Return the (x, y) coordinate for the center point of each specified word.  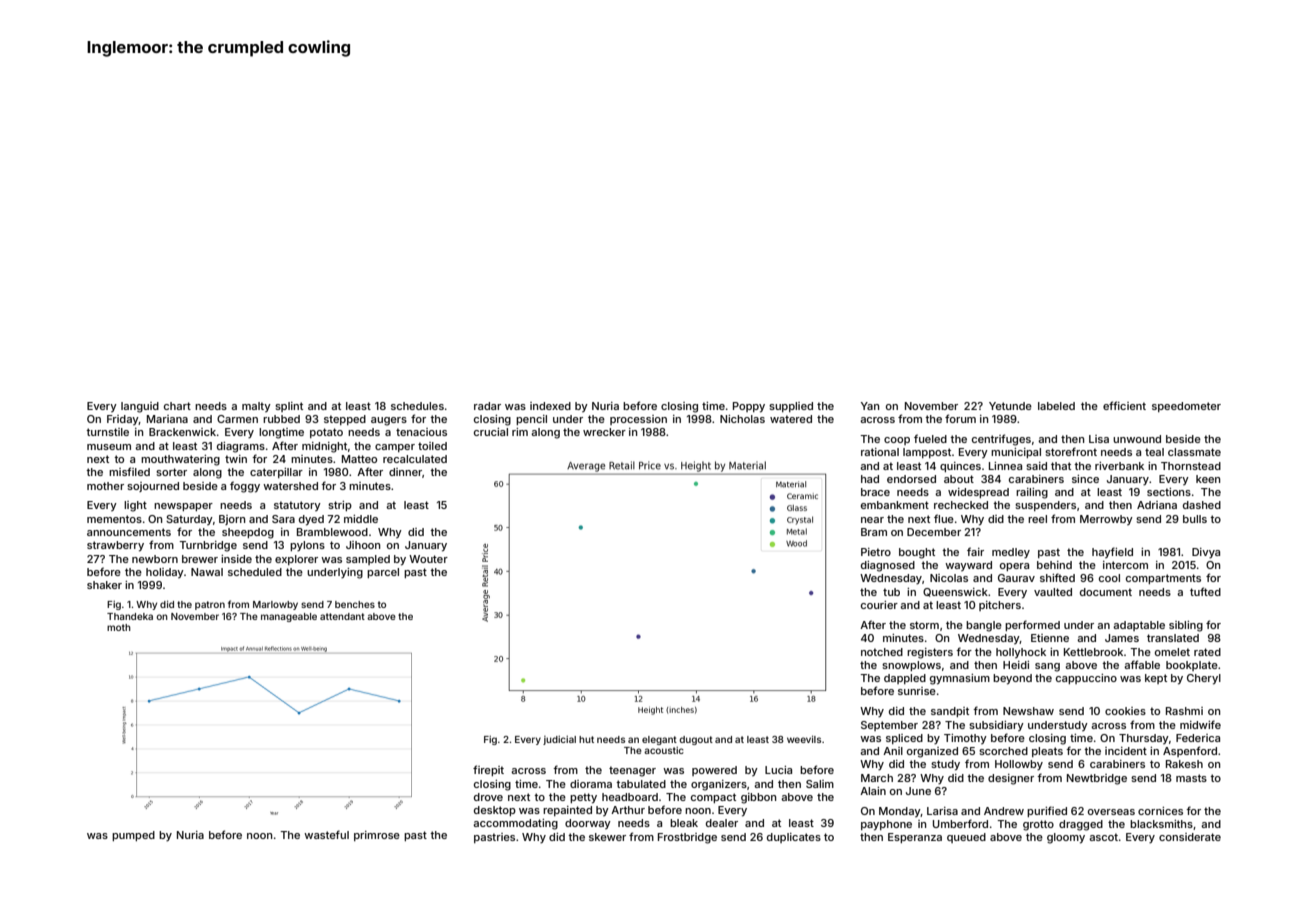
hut (586, 739)
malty (256, 407)
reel (1037, 519)
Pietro (876, 552)
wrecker (604, 432)
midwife (1200, 724)
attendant (342, 616)
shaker (104, 585)
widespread (978, 493)
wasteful (326, 834)
